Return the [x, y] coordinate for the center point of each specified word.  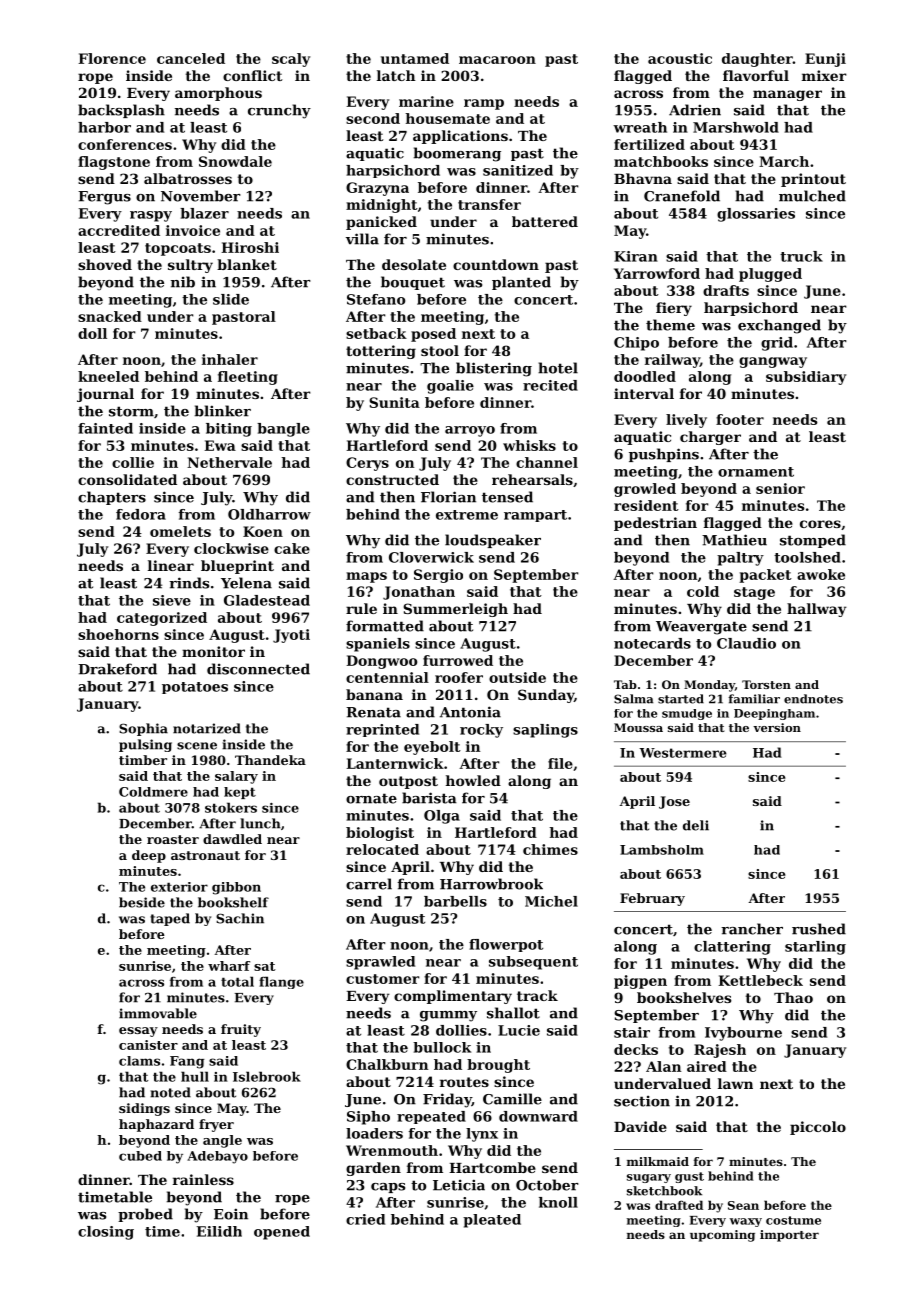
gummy [448, 1016]
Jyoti [291, 636]
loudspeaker [493, 541]
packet [765, 576]
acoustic [680, 58]
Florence [112, 58]
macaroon [497, 60]
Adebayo [217, 1157]
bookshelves [684, 997]
